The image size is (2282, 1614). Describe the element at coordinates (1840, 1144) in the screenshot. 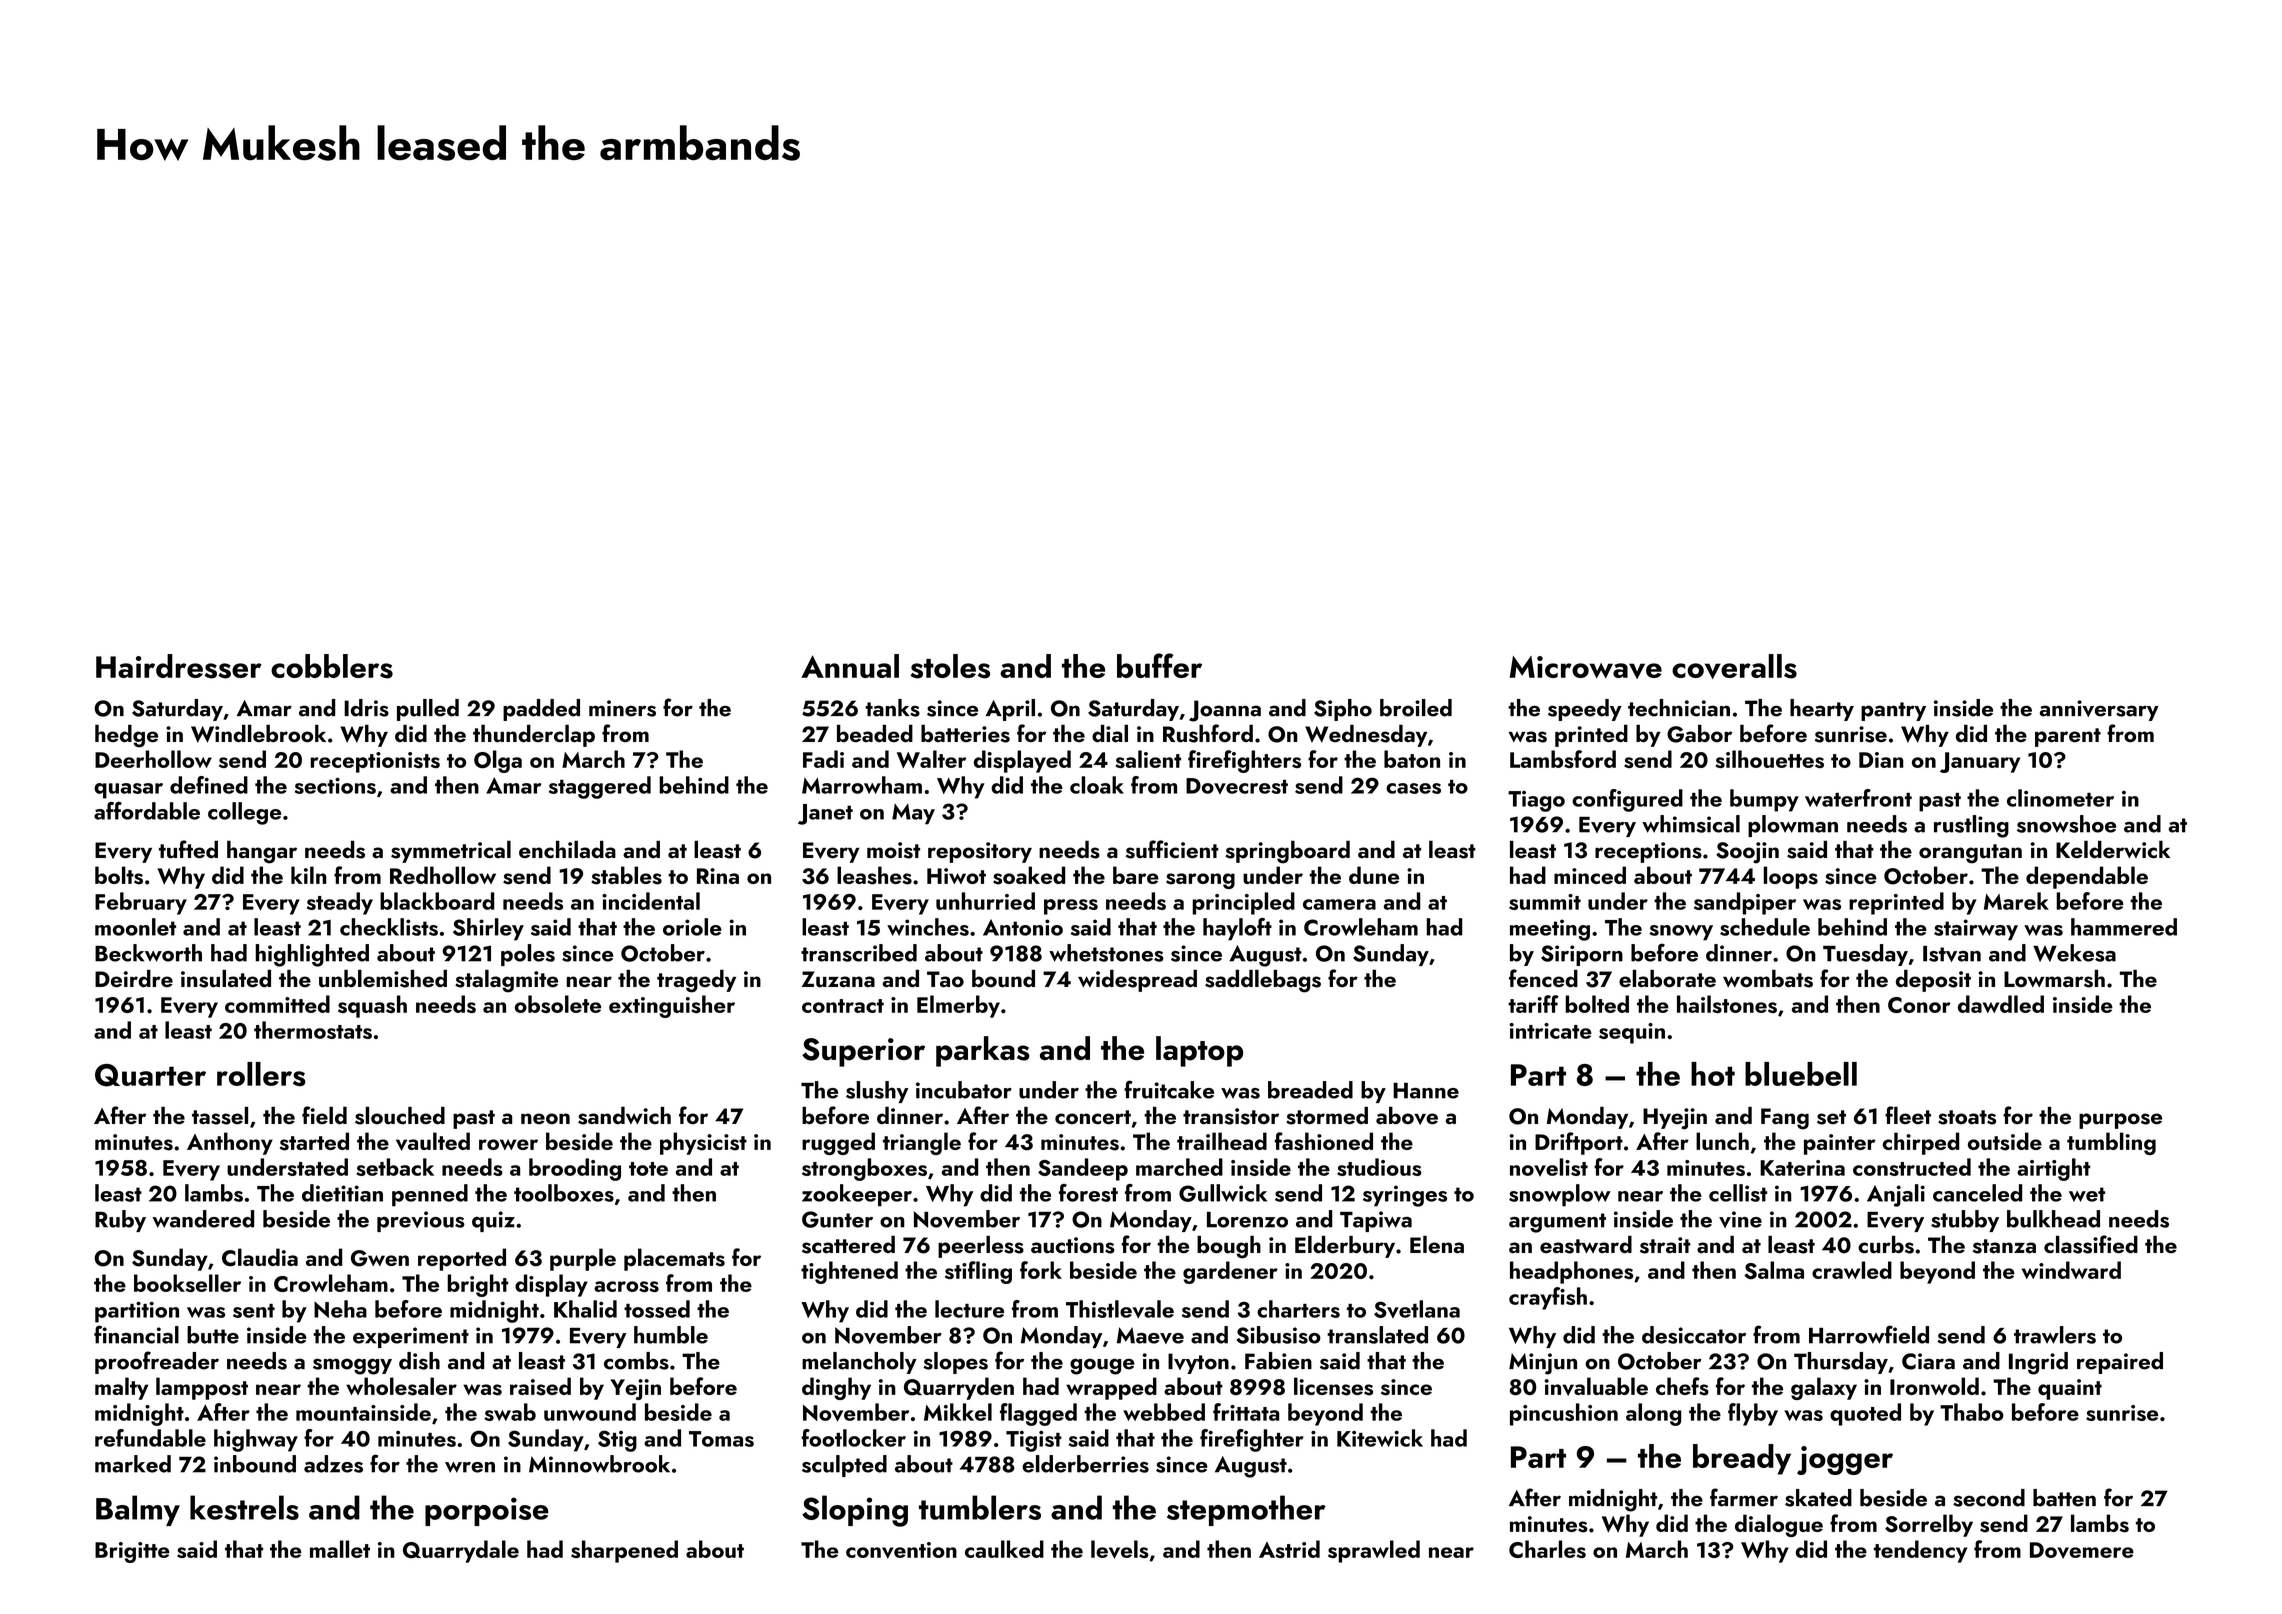

I see `painter` at that location.
